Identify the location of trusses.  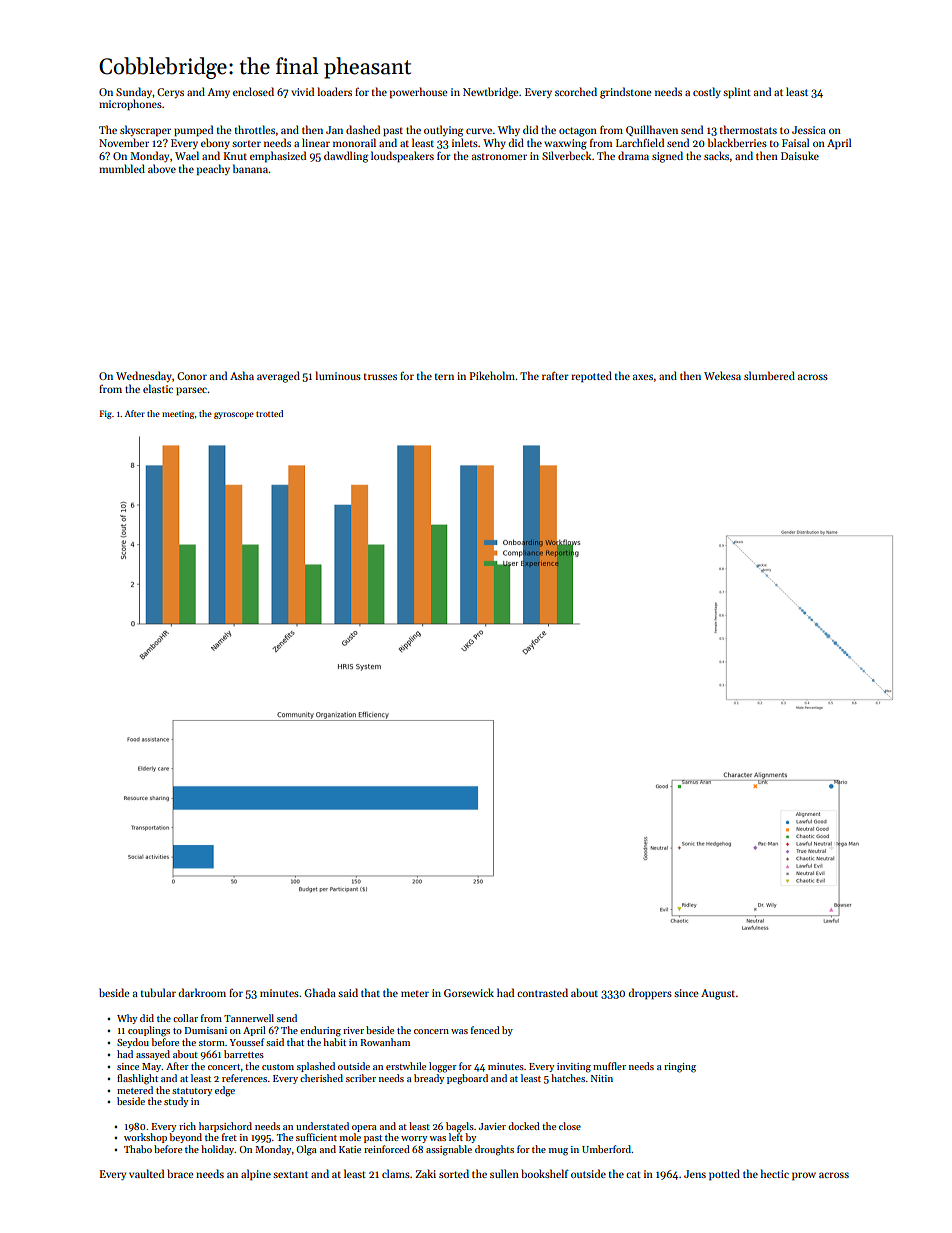
(380, 376).
